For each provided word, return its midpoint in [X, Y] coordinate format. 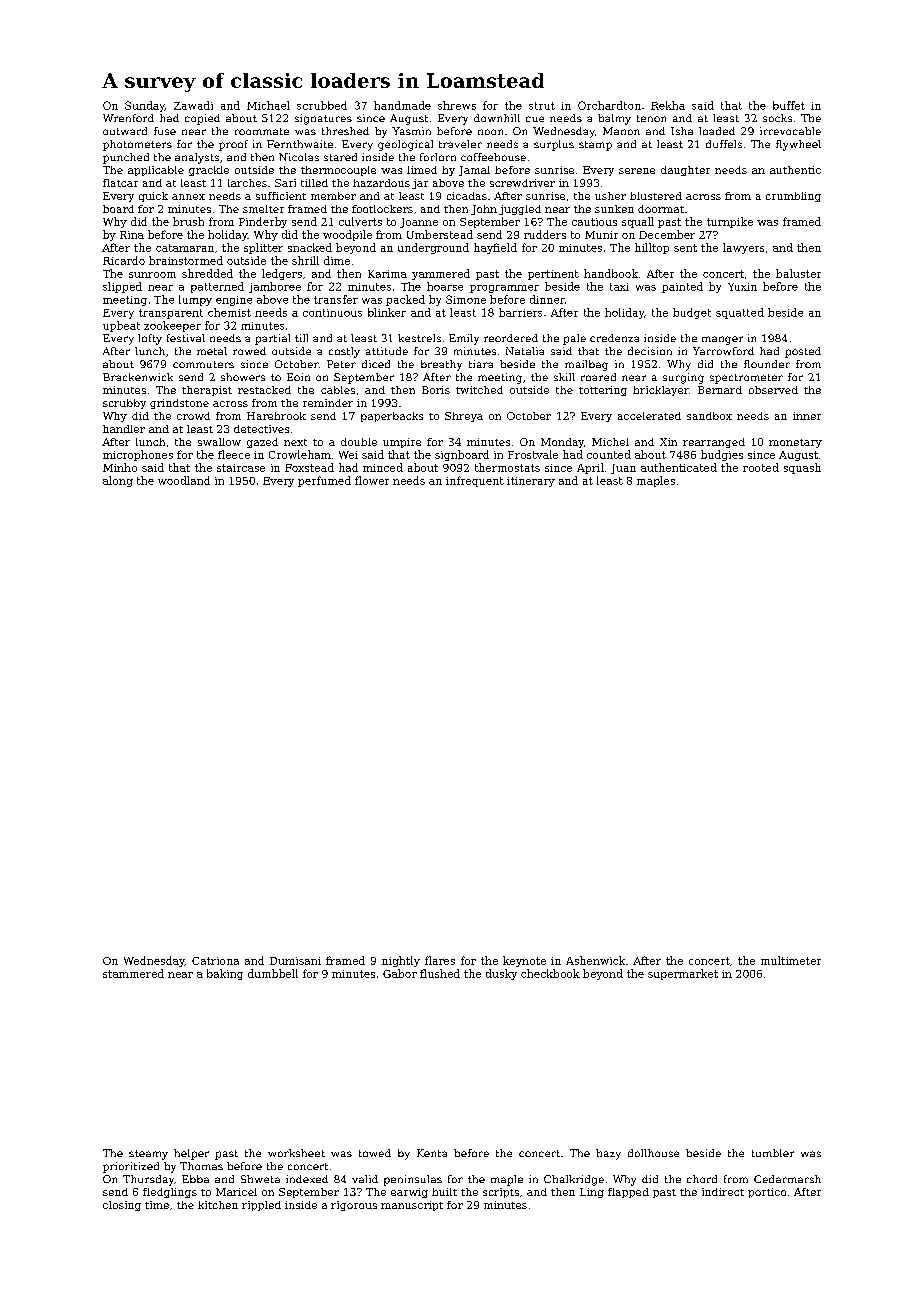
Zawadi [193, 105]
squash [802, 468]
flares [440, 960]
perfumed [324, 481]
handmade [402, 105]
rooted [761, 467]
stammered [133, 973]
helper [191, 1154]
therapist [207, 391]
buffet [789, 105]
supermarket [683, 974]
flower [372, 480]
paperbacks [392, 417]
